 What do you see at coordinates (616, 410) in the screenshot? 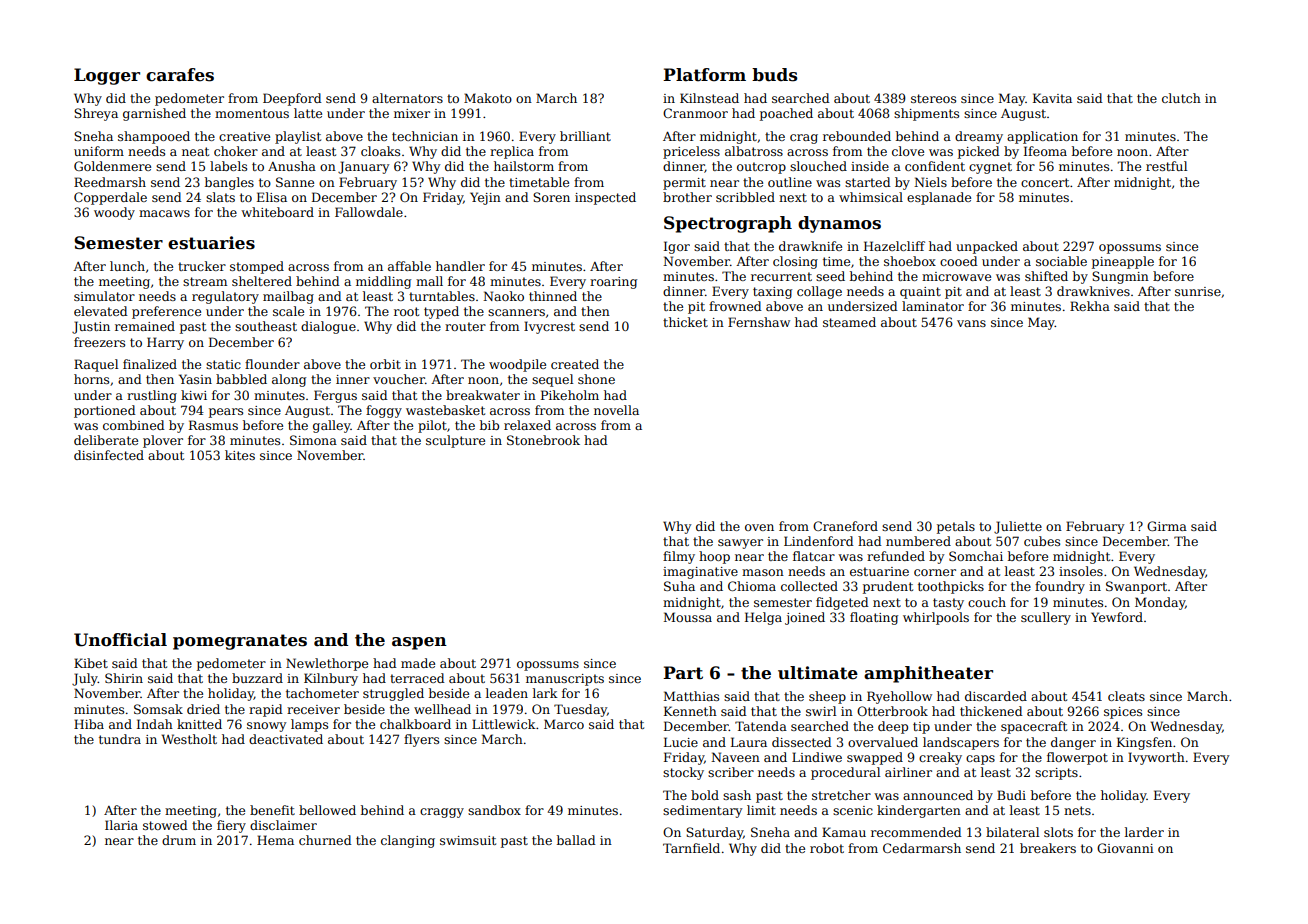
I see `novella` at bounding box center [616, 410].
